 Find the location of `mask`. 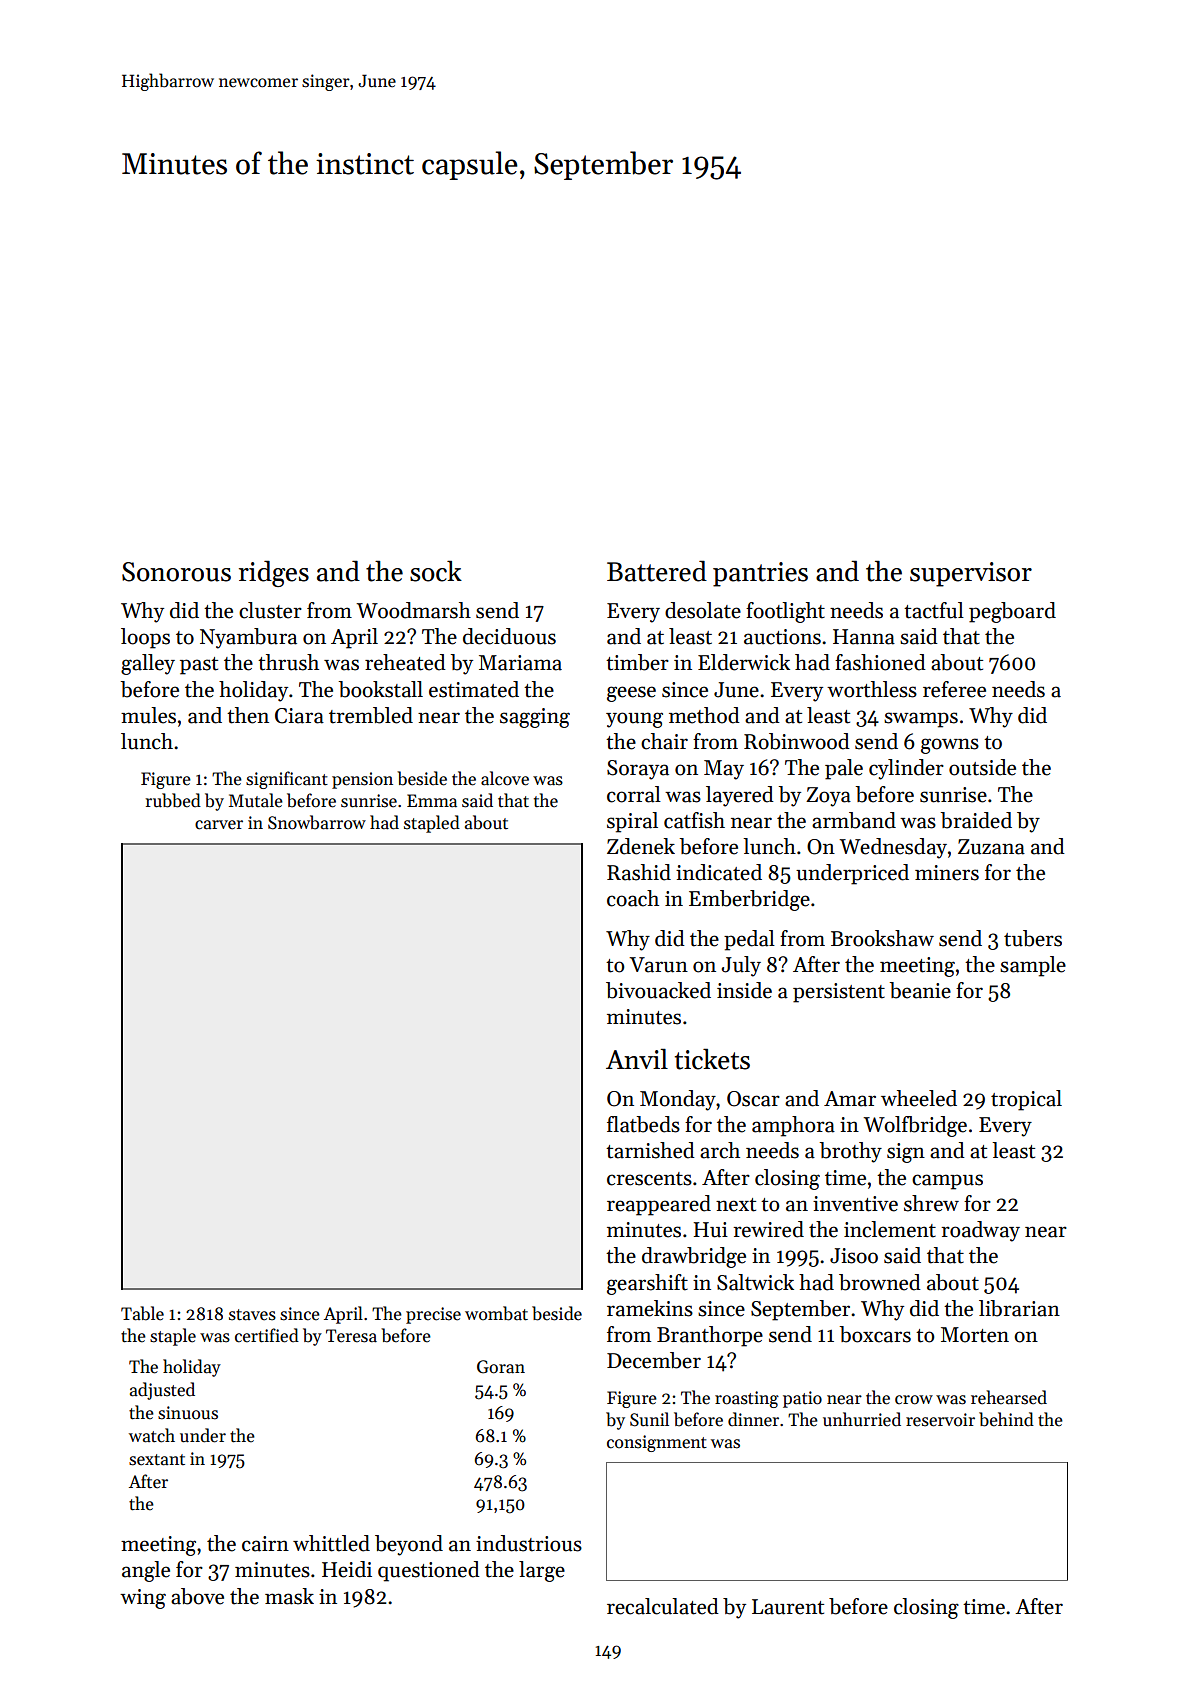

mask is located at coordinates (289, 1596).
